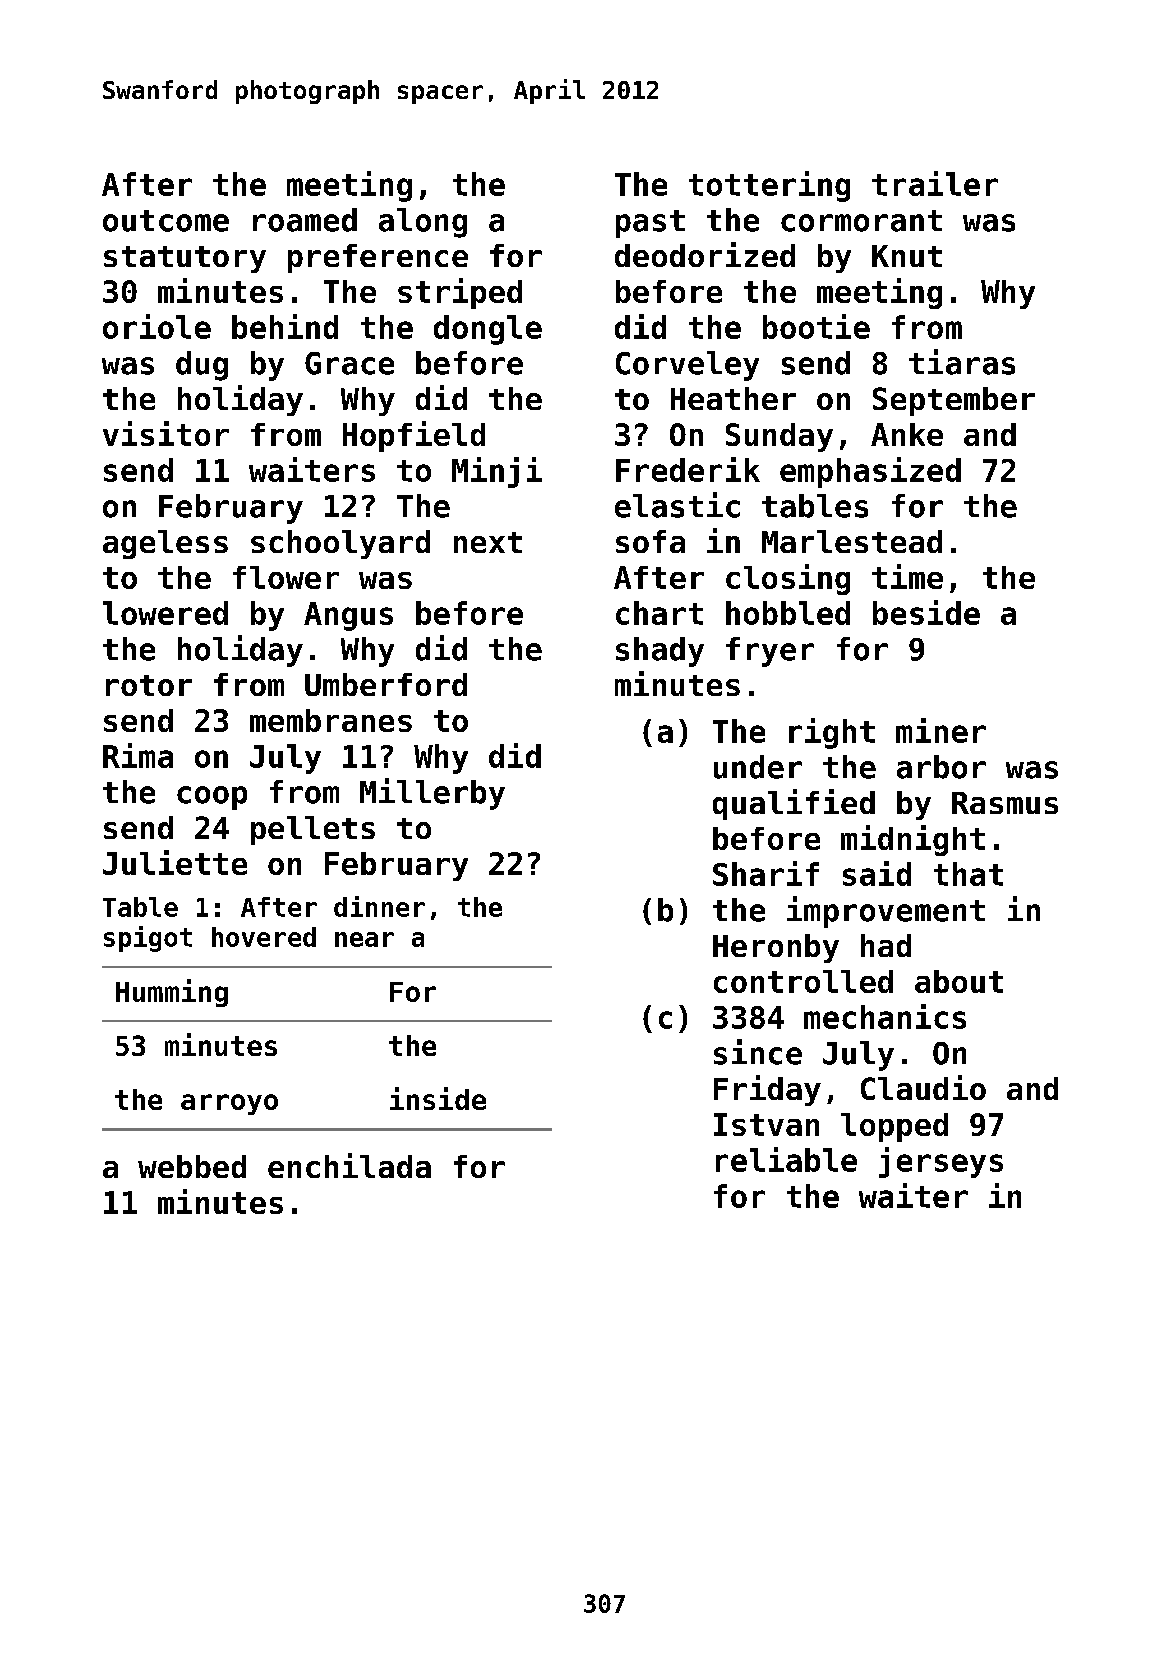 The height and width of the screenshot is (1654, 1165). Describe the element at coordinates (305, 220) in the screenshot. I see `roamed` at that location.
